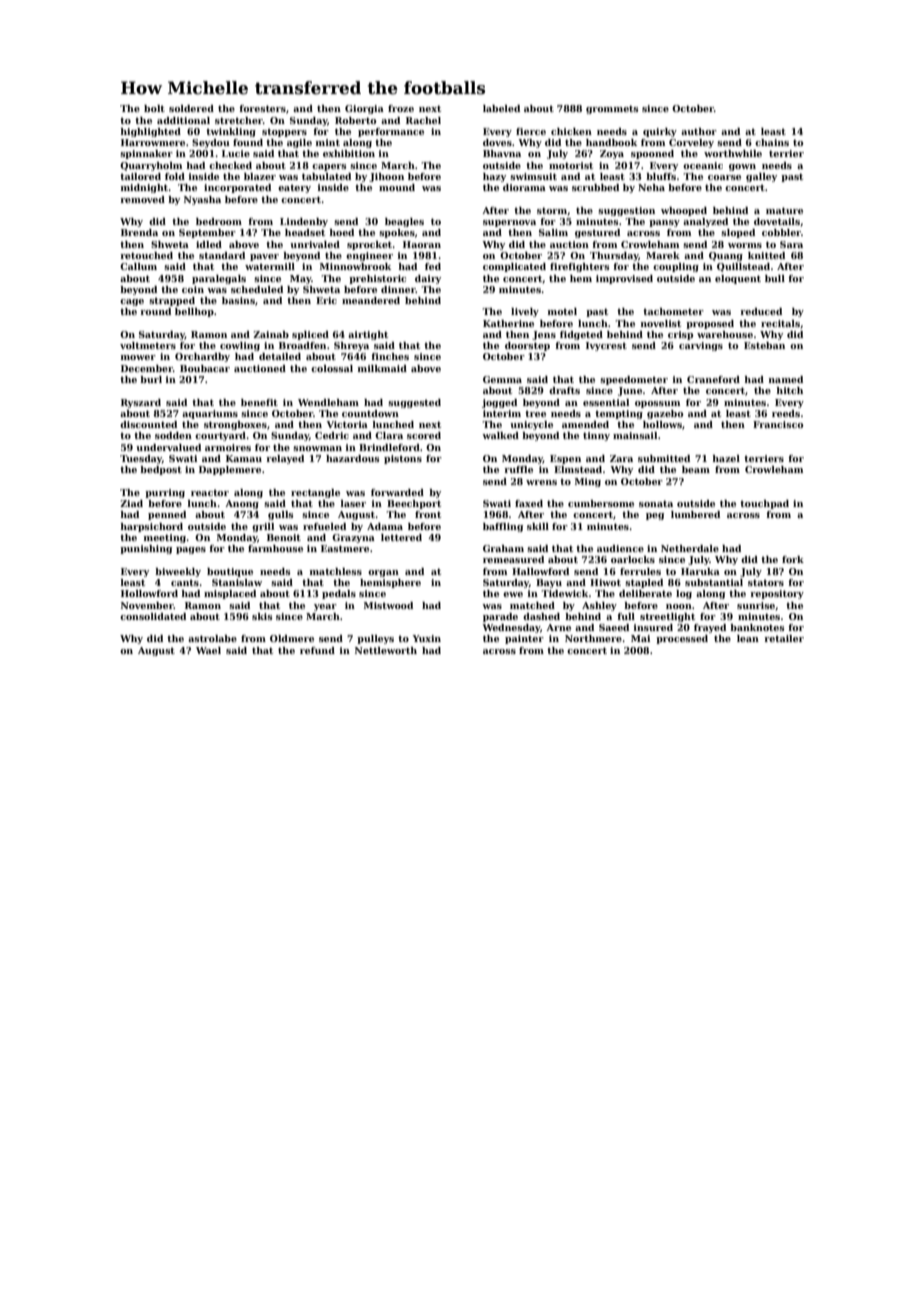  I want to click on Haoran, so click(422, 244).
